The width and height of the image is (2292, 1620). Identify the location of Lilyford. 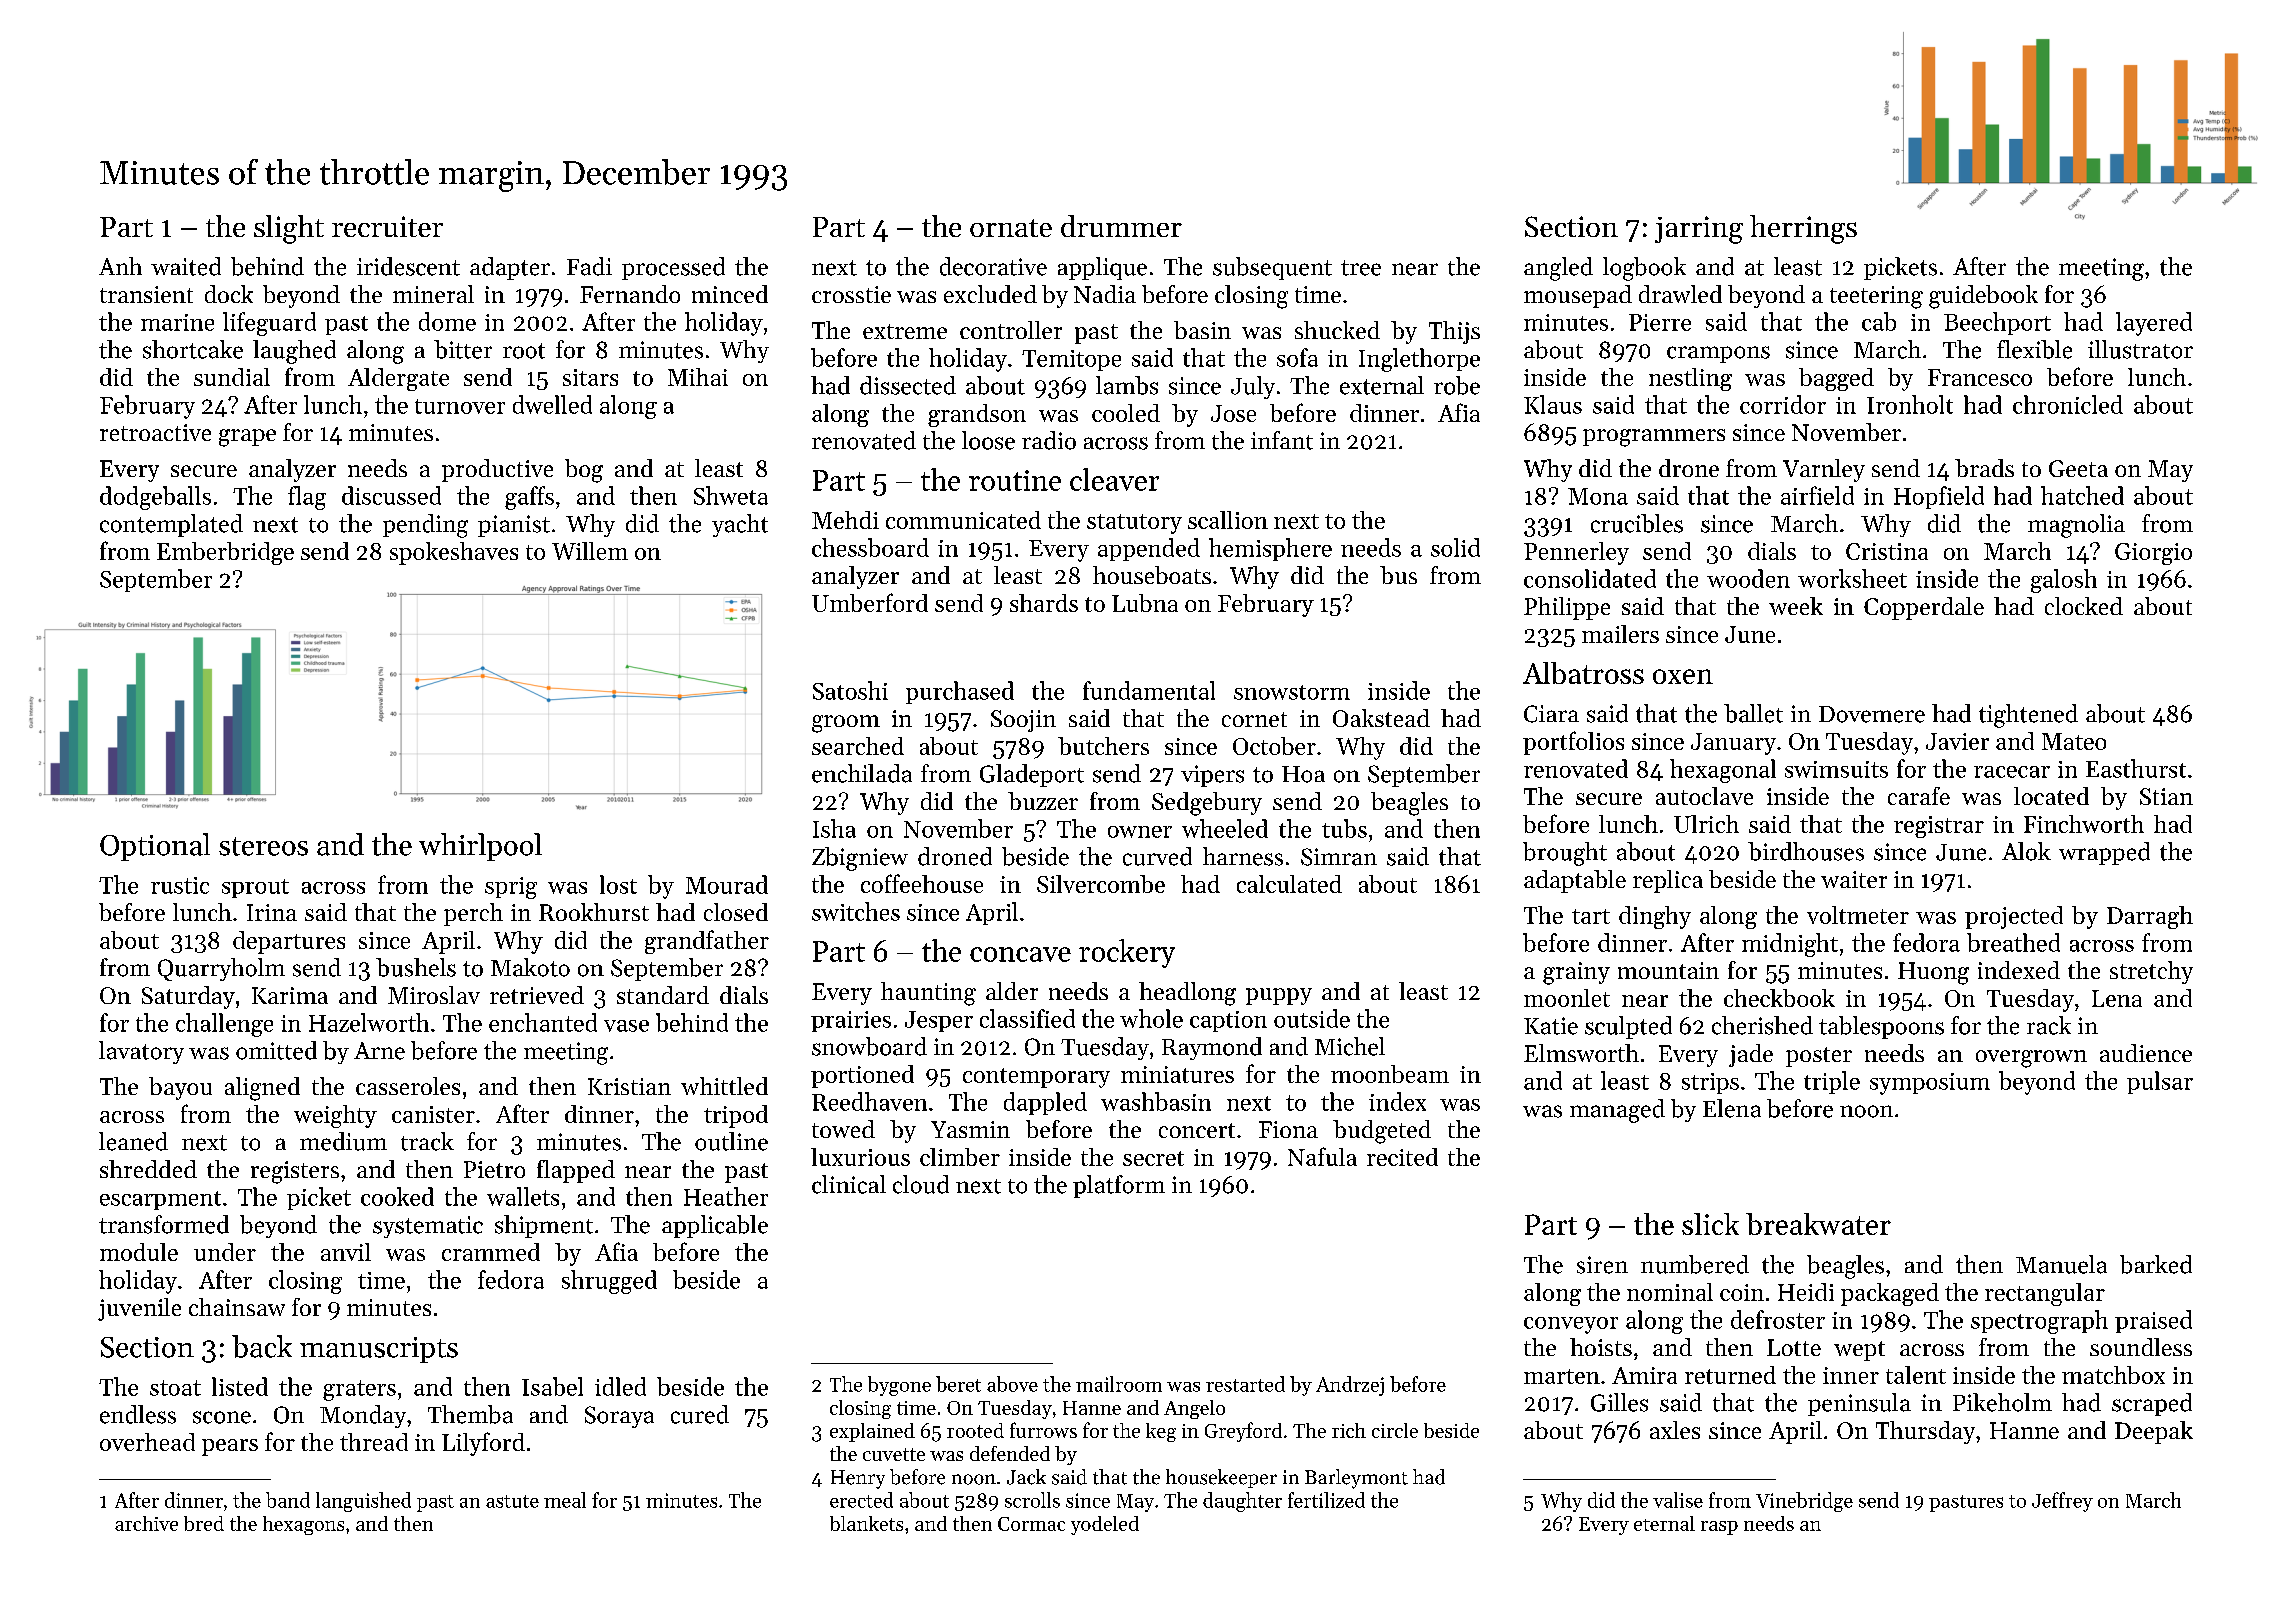
(483, 1444).
